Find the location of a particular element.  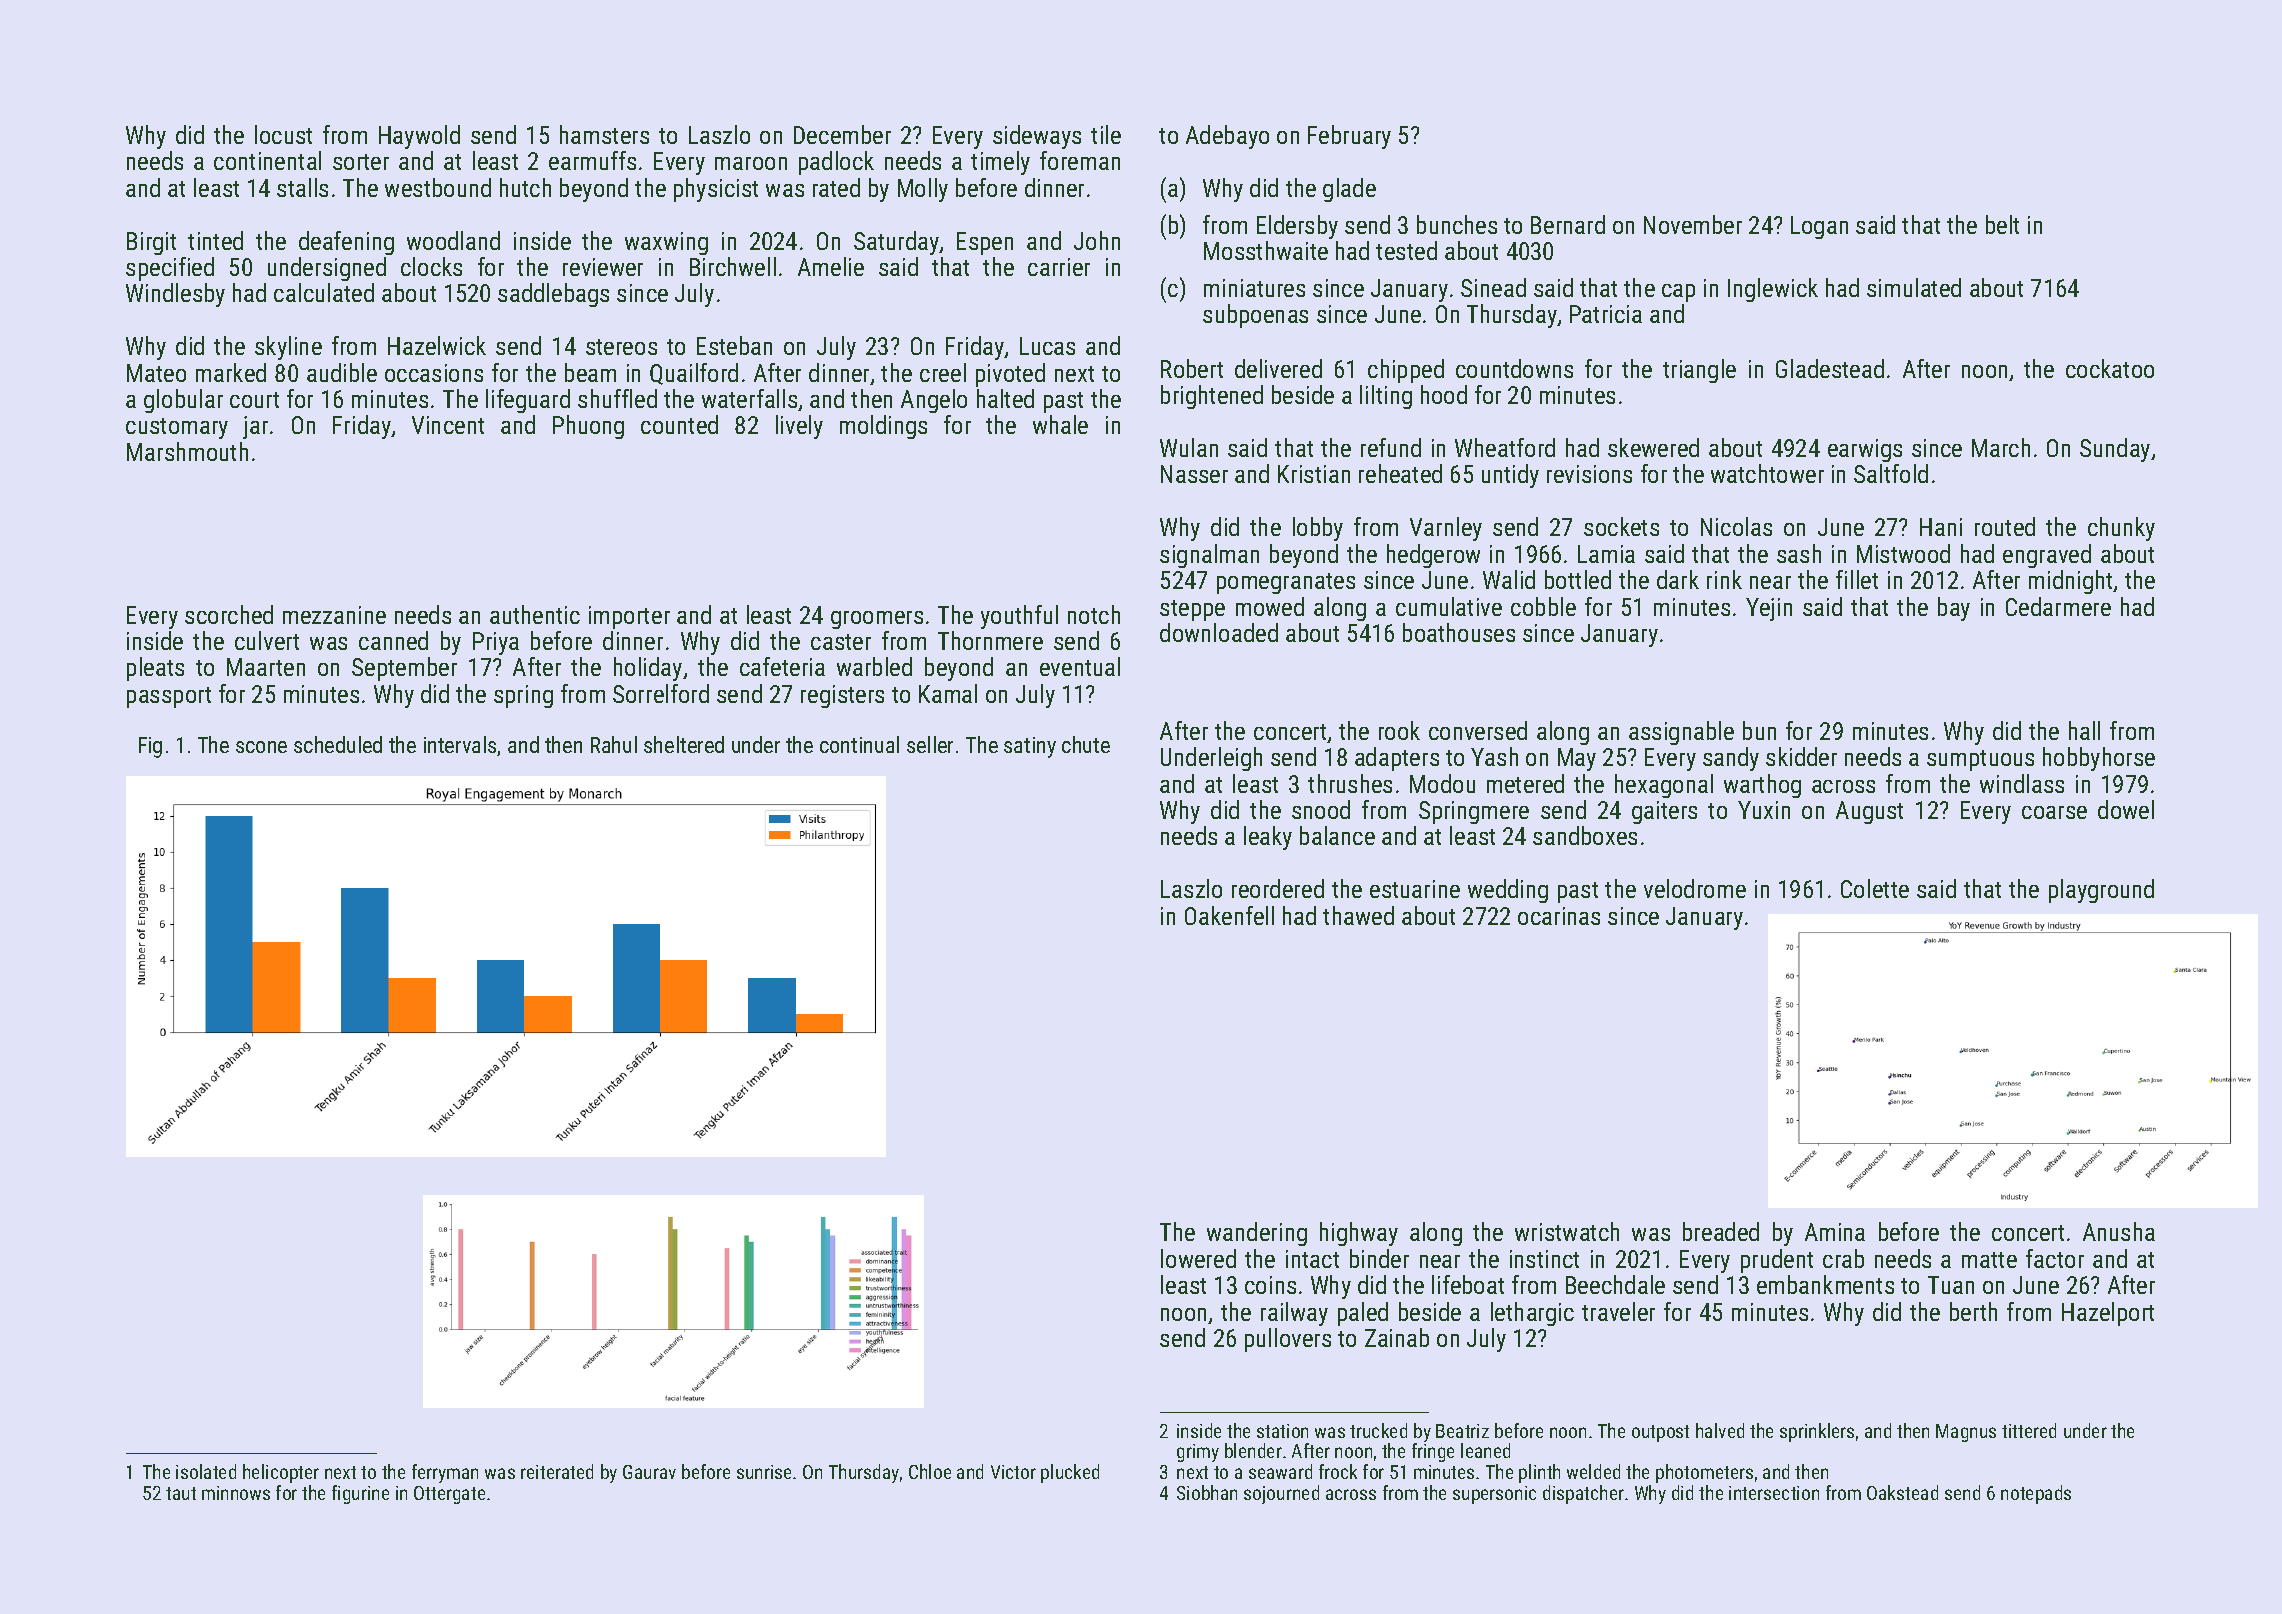

Wulan is located at coordinates (1189, 447).
